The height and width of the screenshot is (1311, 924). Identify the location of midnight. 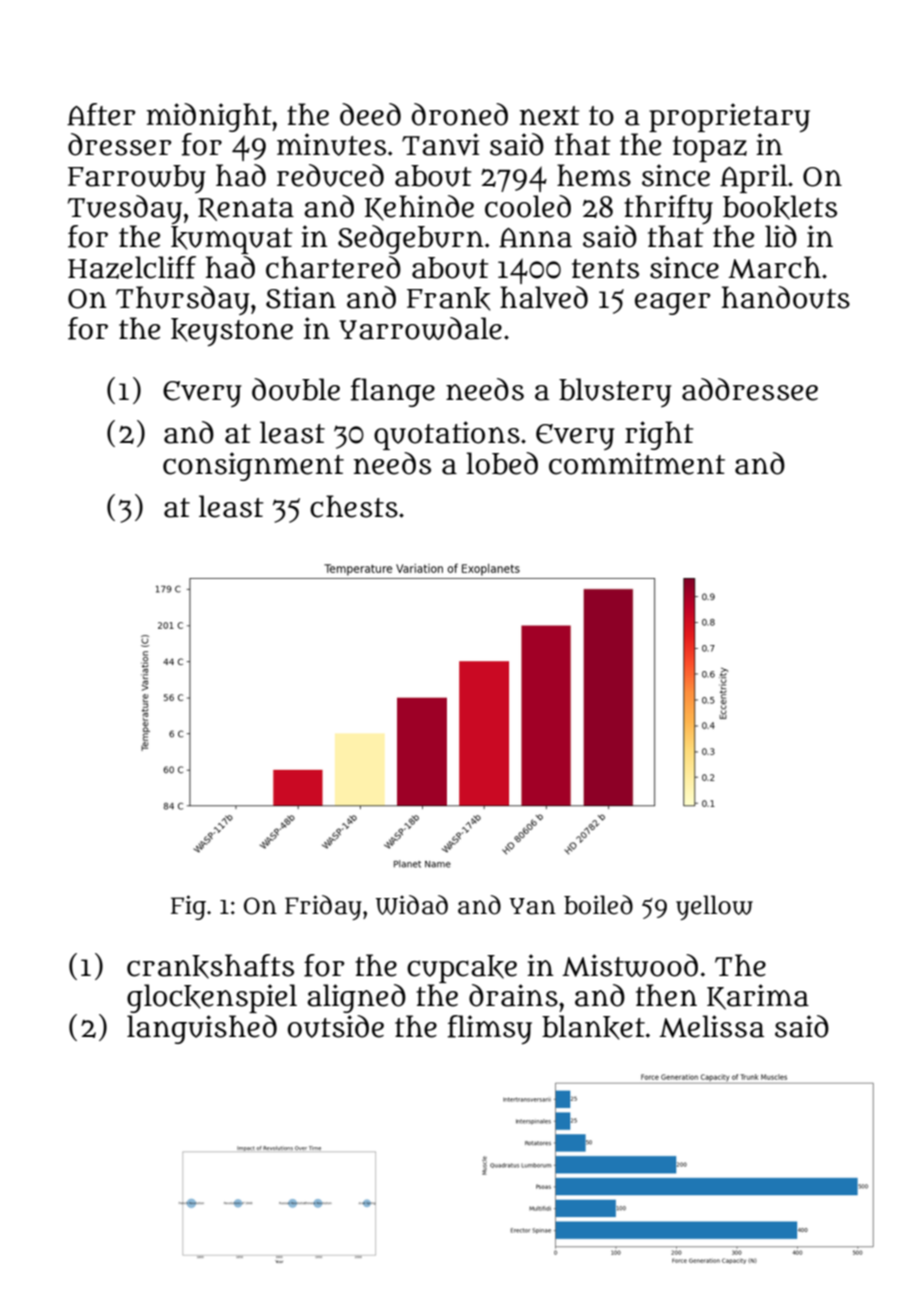
(209, 117).
